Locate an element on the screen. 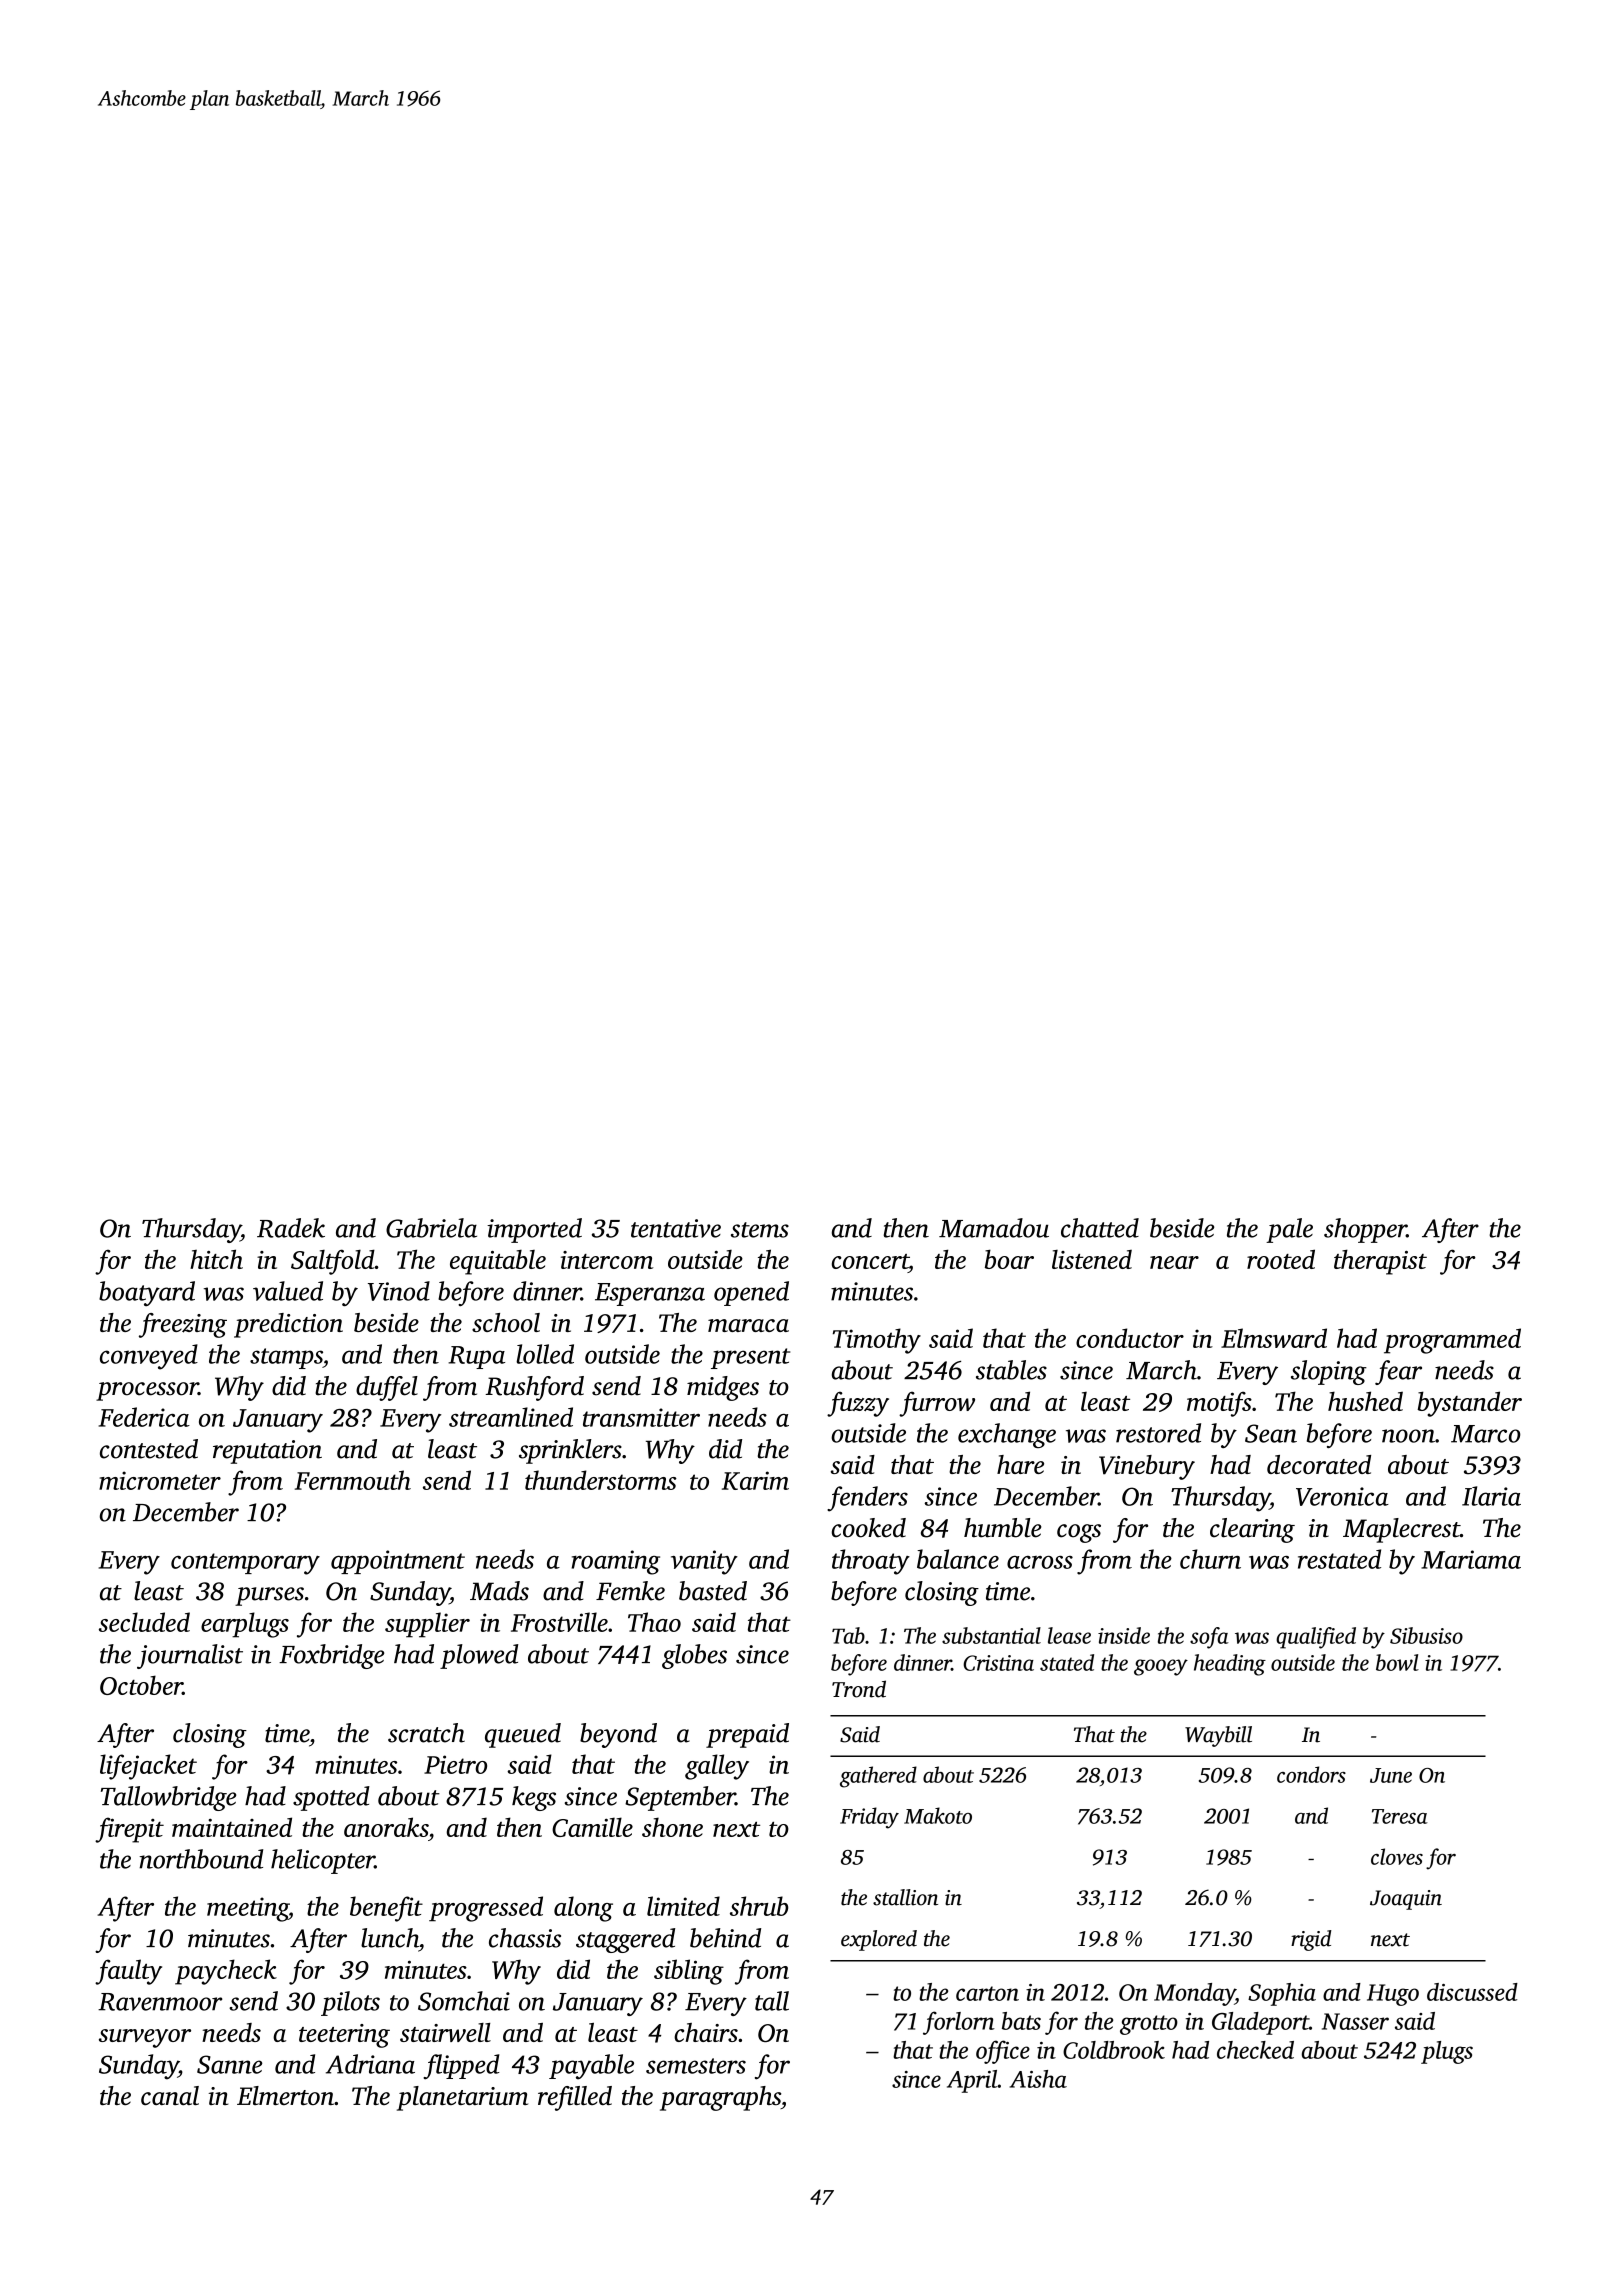 Image resolution: width=1620 pixels, height=2292 pixels. rooted is located at coordinates (1281, 1259).
